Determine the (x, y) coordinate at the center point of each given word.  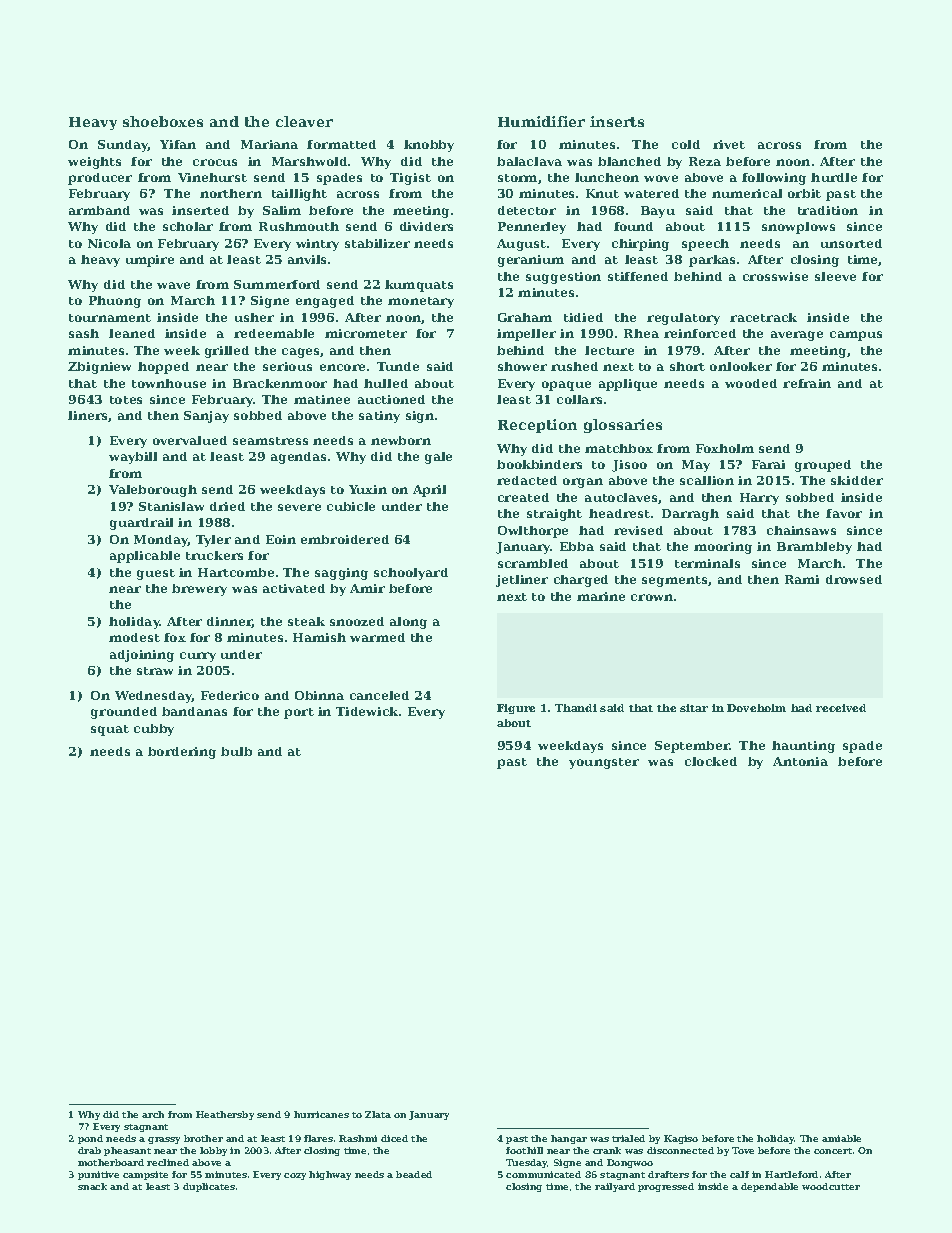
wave (173, 285)
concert (833, 1151)
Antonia (800, 761)
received (841, 708)
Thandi (576, 708)
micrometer (366, 333)
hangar (569, 1139)
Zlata (378, 1114)
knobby (429, 146)
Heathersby (225, 1115)
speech (705, 245)
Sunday (123, 146)
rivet (729, 144)
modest (134, 637)
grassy (164, 1140)
